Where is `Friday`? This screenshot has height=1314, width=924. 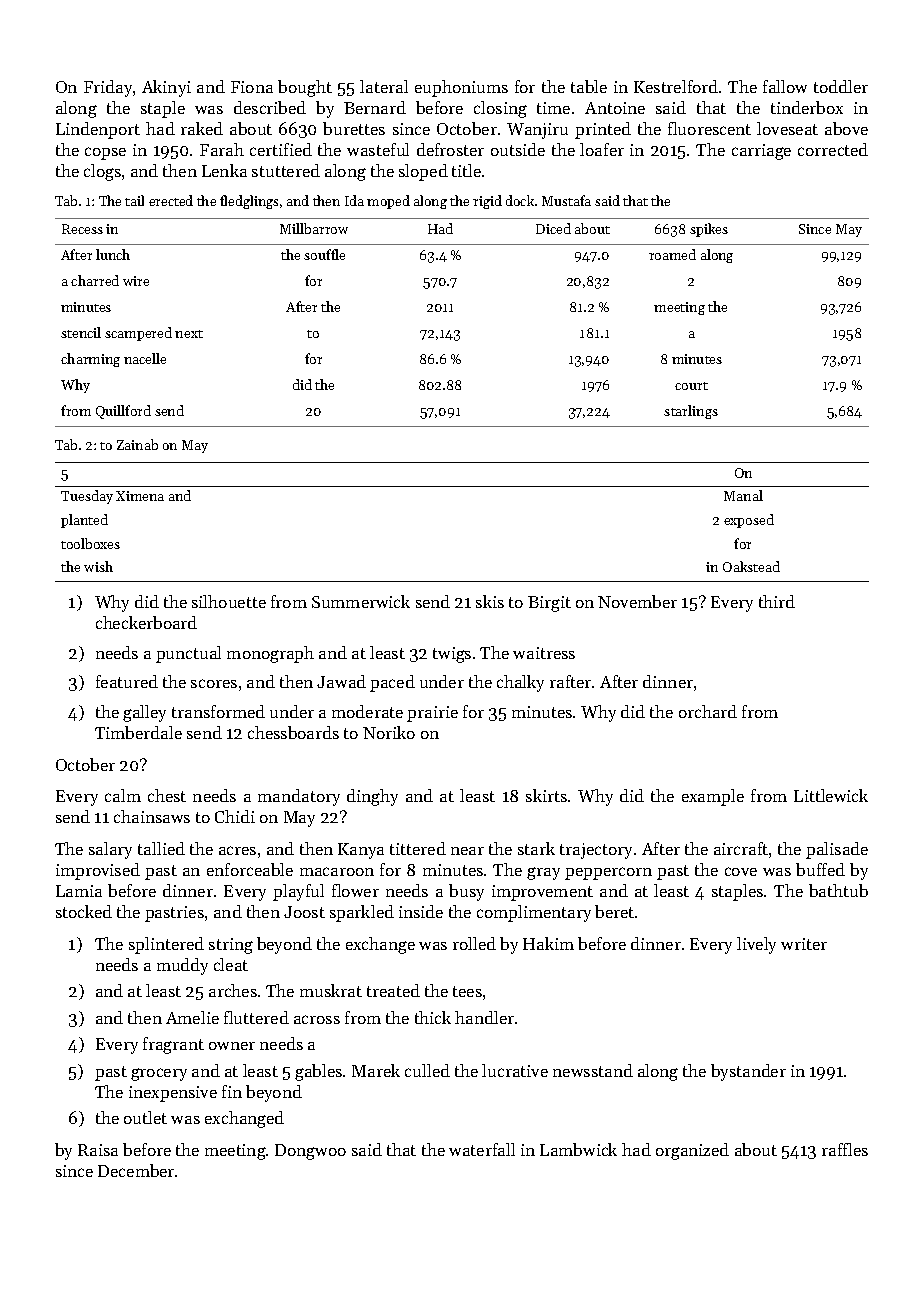
Friday is located at coordinates (108, 88).
